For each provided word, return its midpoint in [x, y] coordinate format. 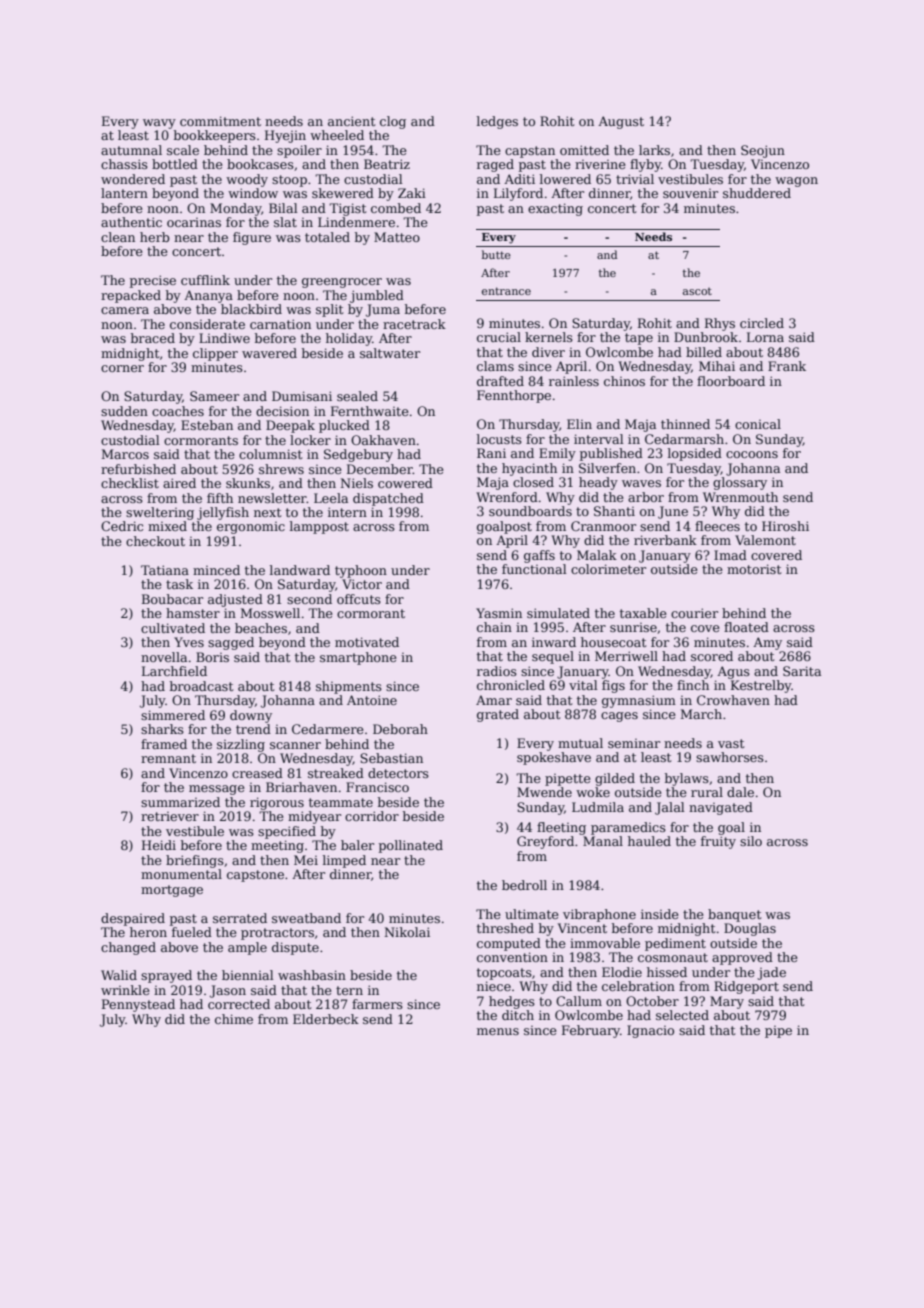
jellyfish [223, 513]
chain [494, 627]
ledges [497, 122]
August [621, 122]
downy [251, 716]
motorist [754, 569]
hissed [667, 972]
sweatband [306, 918]
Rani [491, 453]
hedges [512, 1002]
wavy [159, 124]
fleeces [717, 526]
